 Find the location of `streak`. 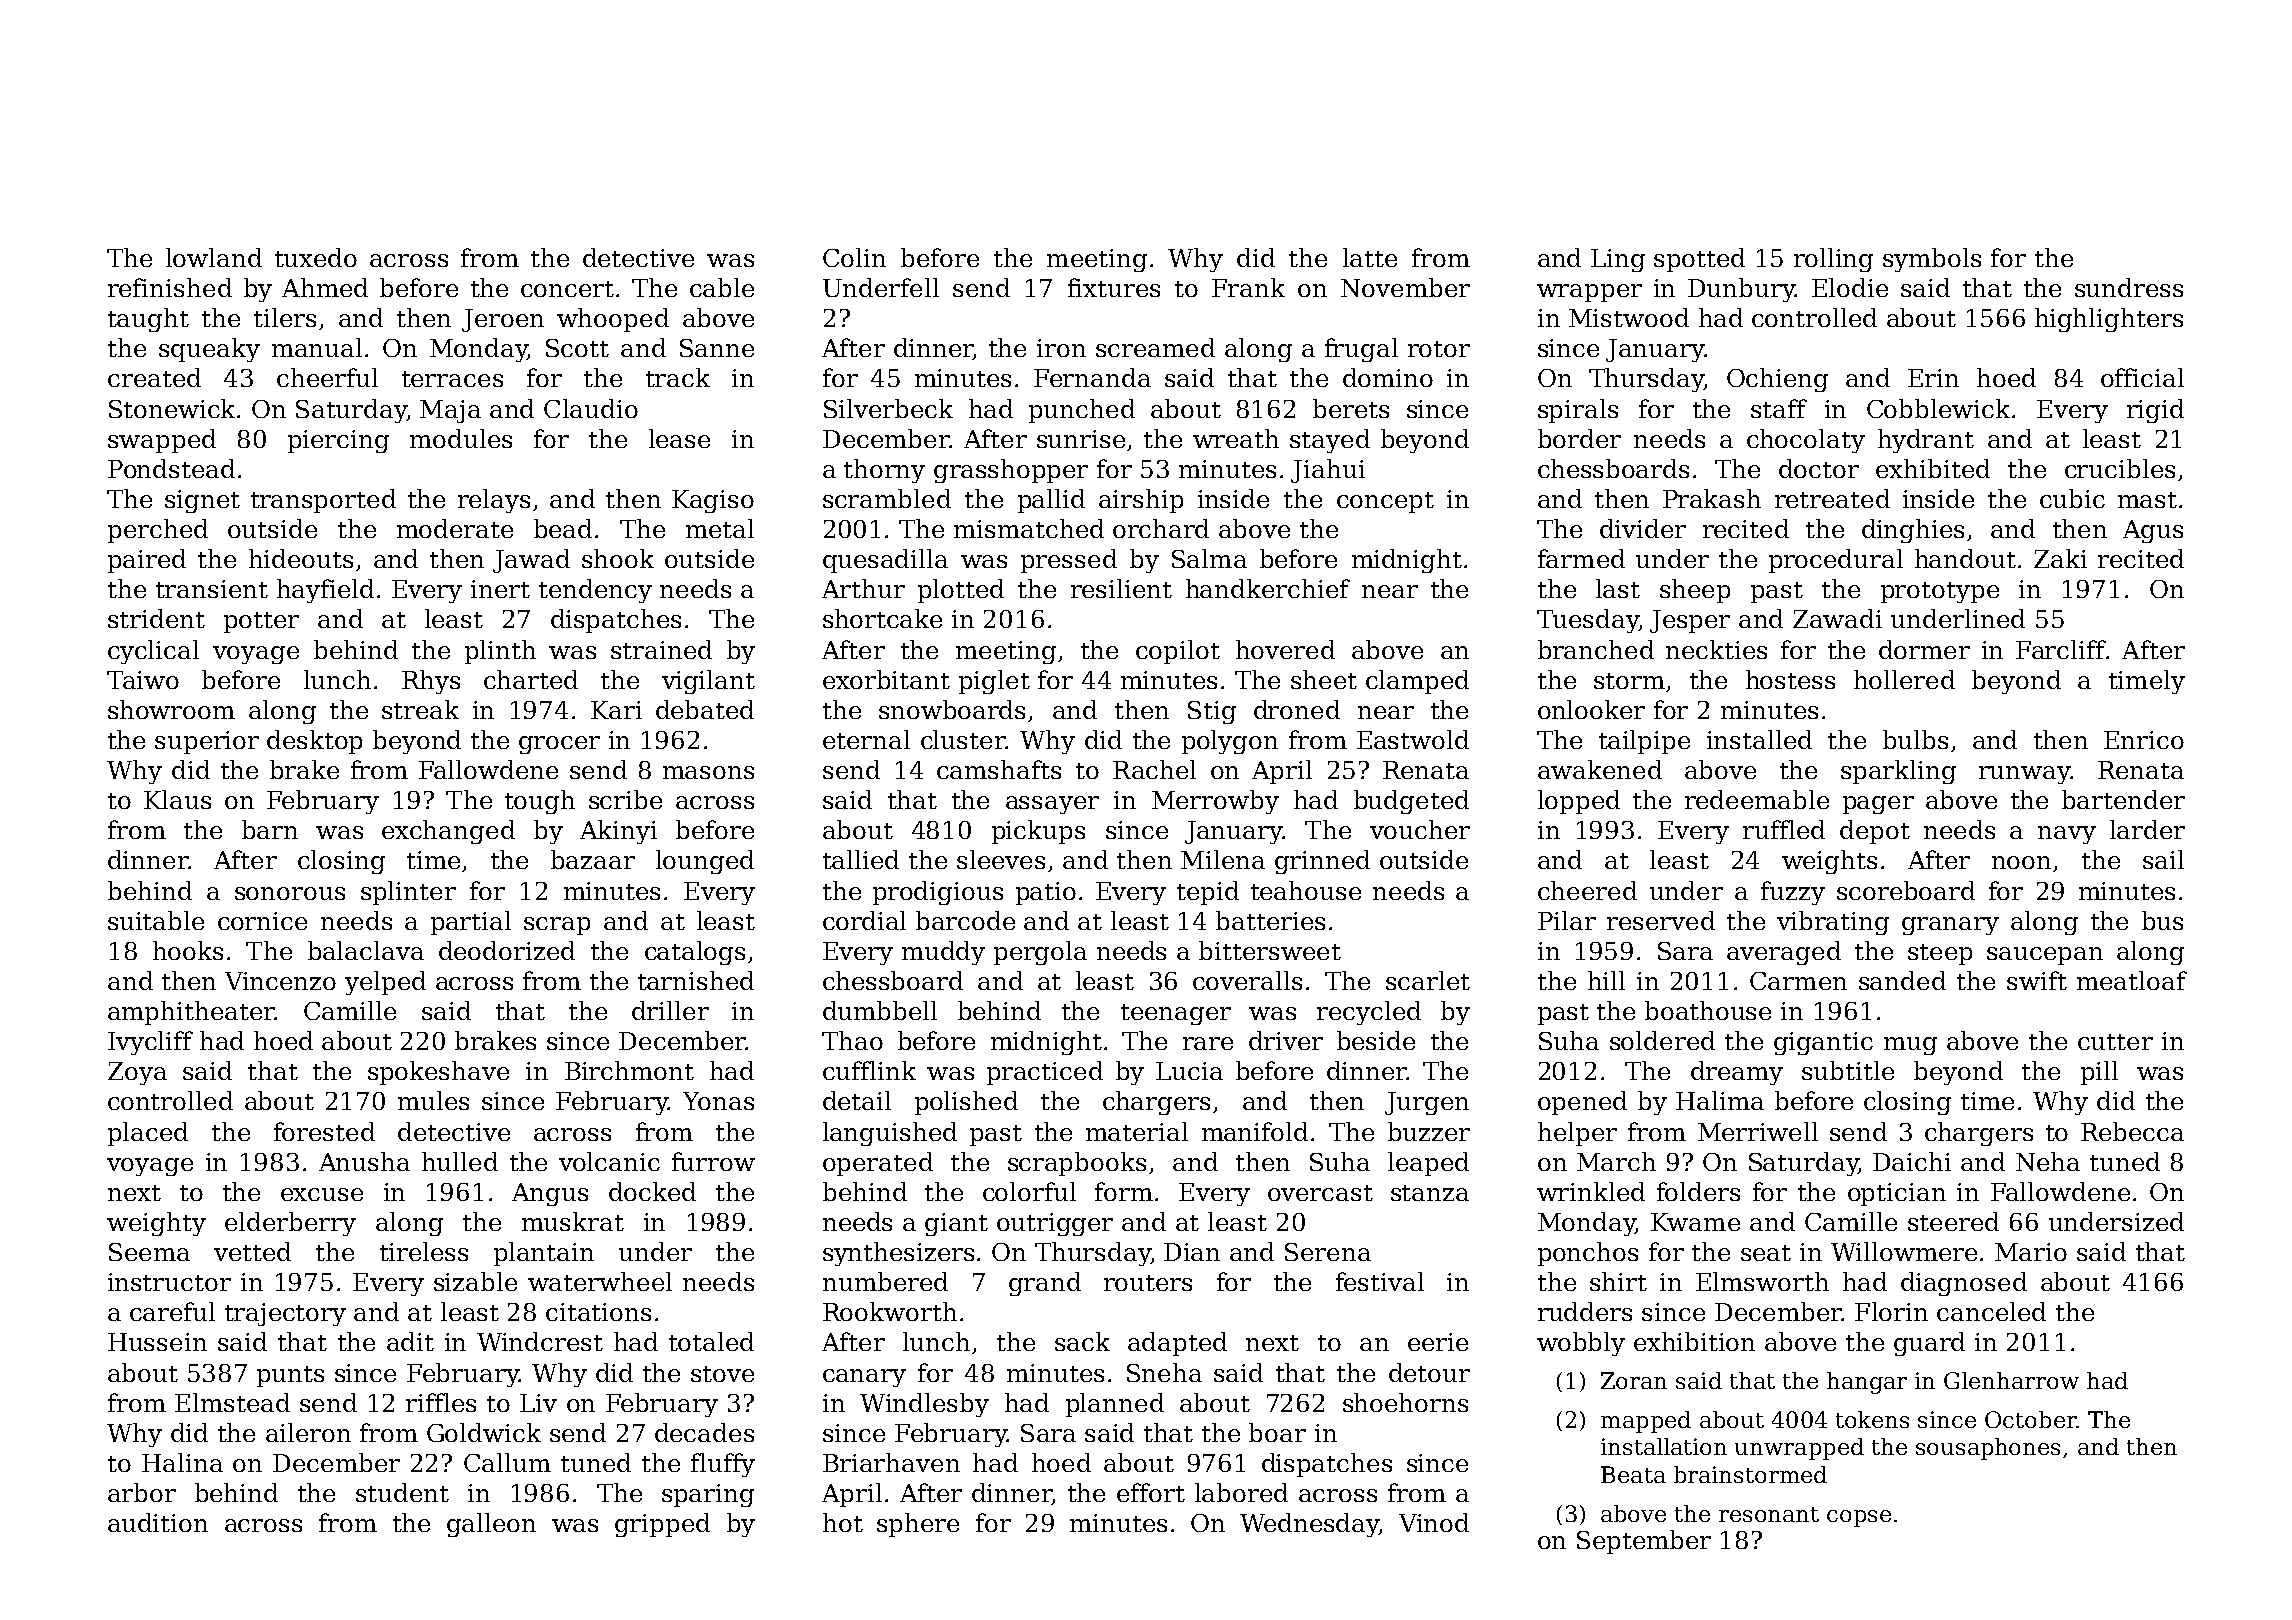

streak is located at coordinates (420, 709).
